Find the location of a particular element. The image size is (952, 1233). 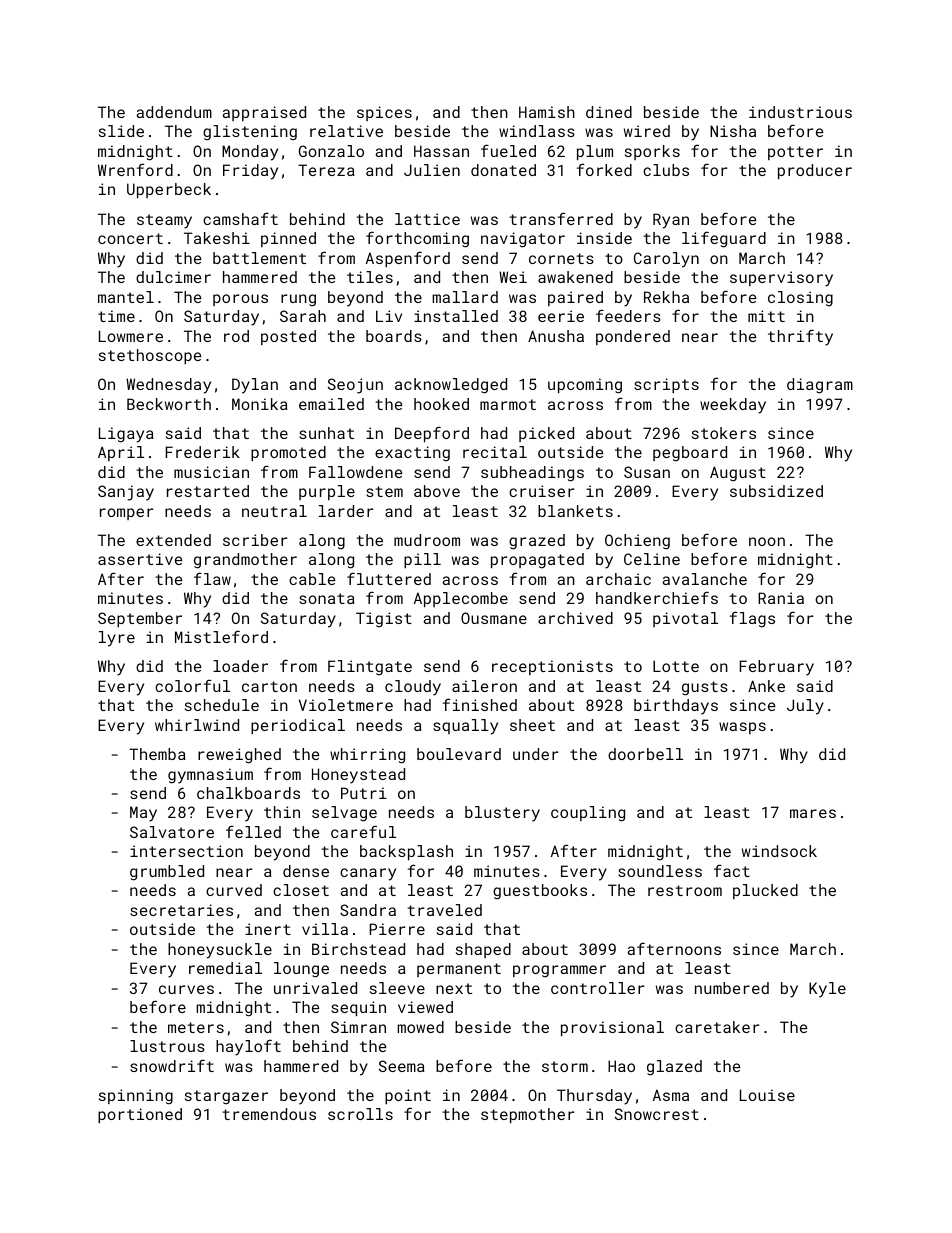

May is located at coordinates (143, 814).
